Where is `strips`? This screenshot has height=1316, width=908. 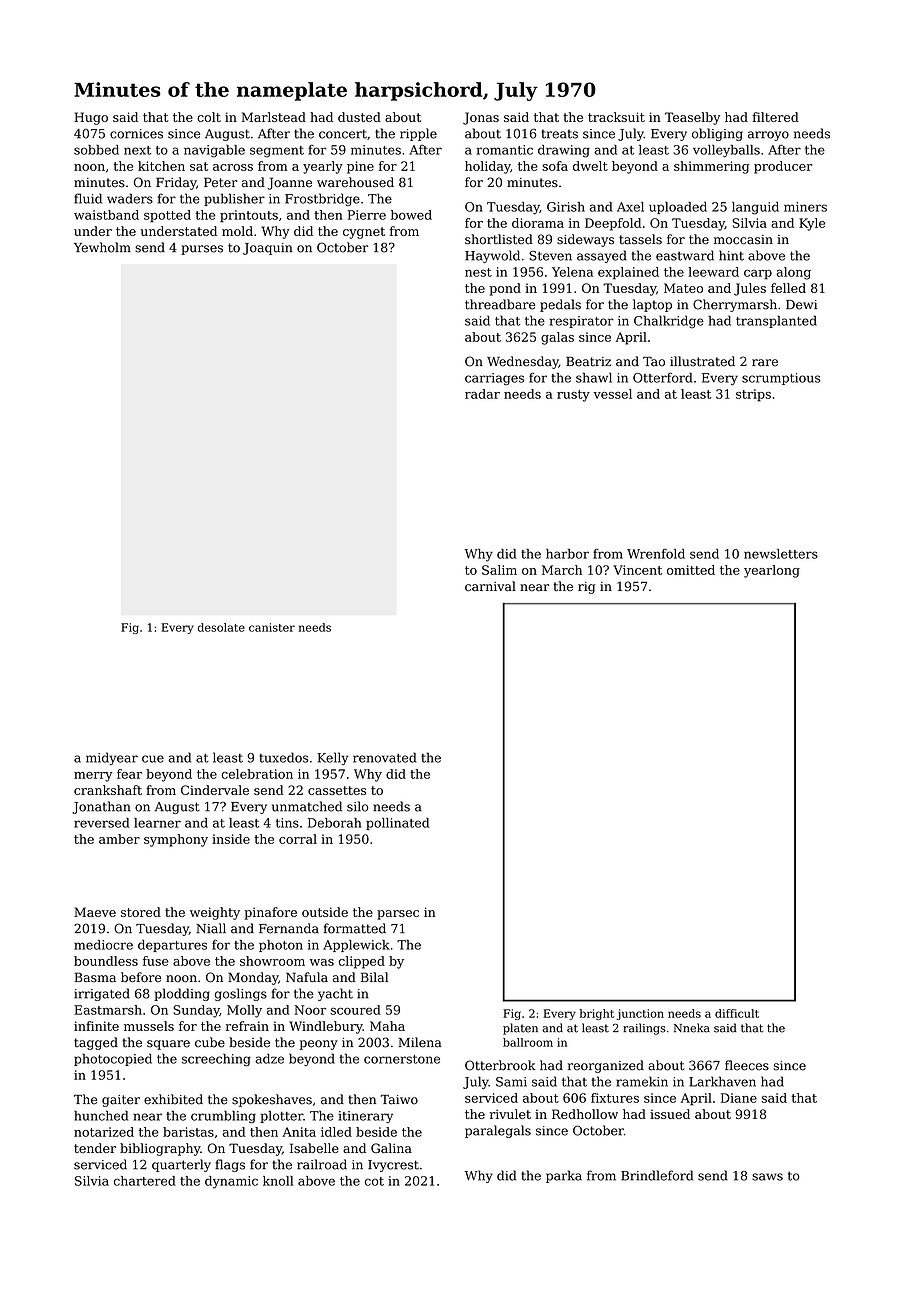 strips is located at coordinates (753, 395).
